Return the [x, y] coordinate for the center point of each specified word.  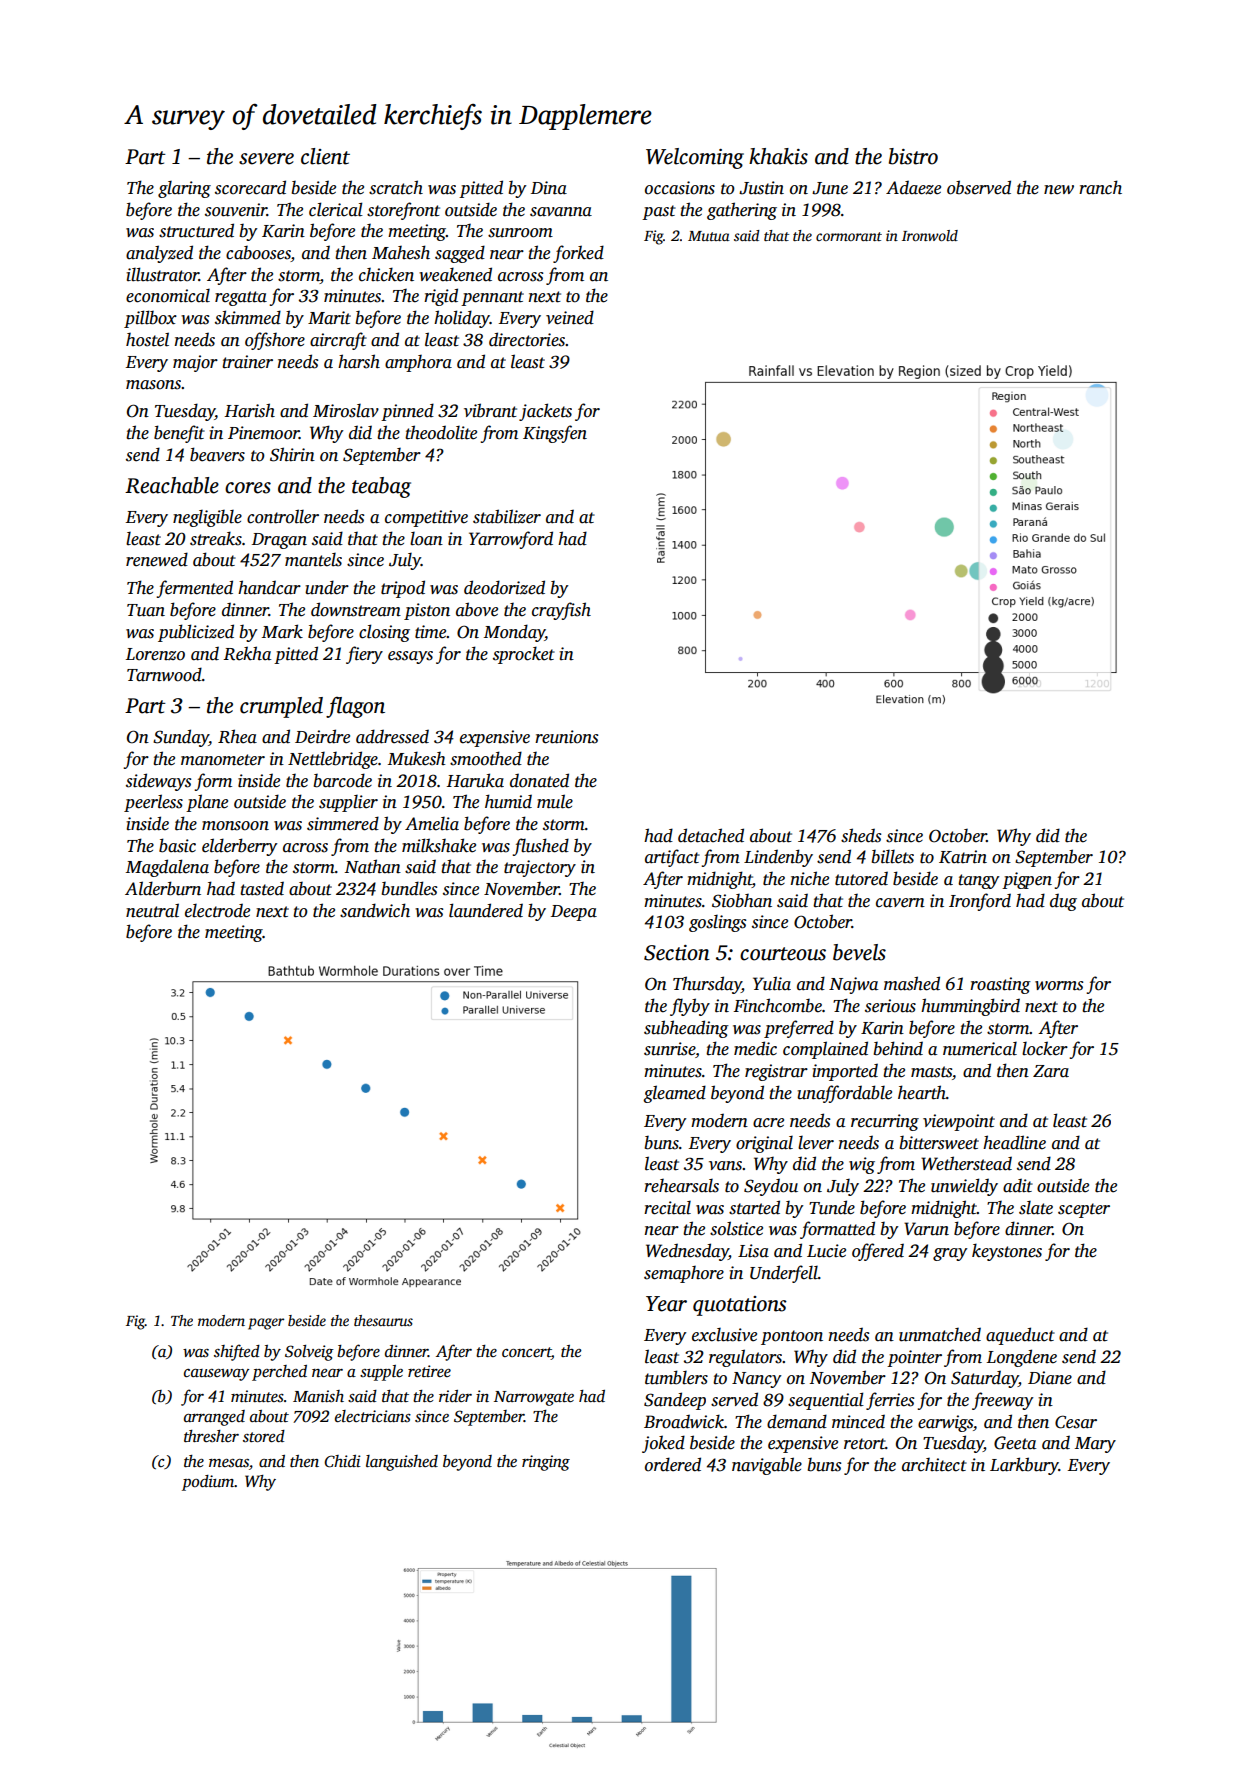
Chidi [342, 1461]
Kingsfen [555, 434]
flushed [540, 847]
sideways [158, 782]
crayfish [561, 611]
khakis [778, 156]
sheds [861, 835]
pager [266, 1324]
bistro [913, 156]
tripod [403, 589]
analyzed [159, 254]
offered [878, 1252]
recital [667, 1208]
